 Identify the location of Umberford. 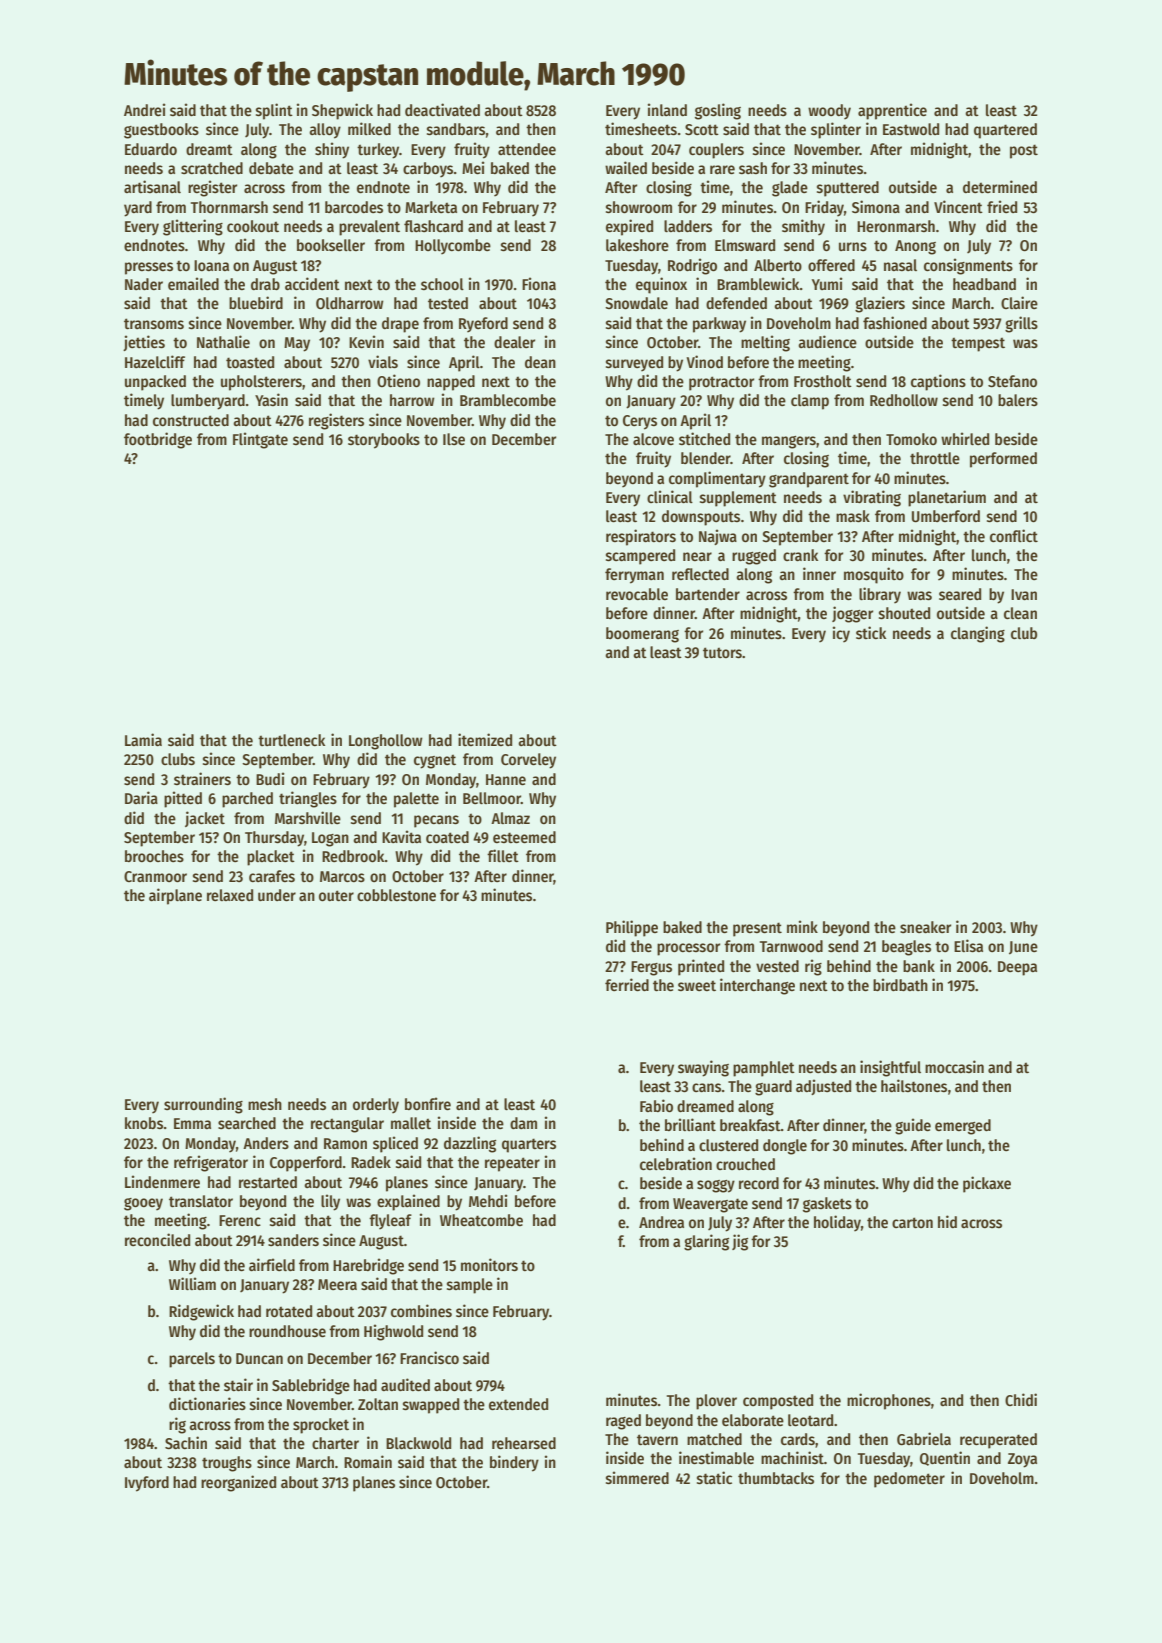
(946, 516).
